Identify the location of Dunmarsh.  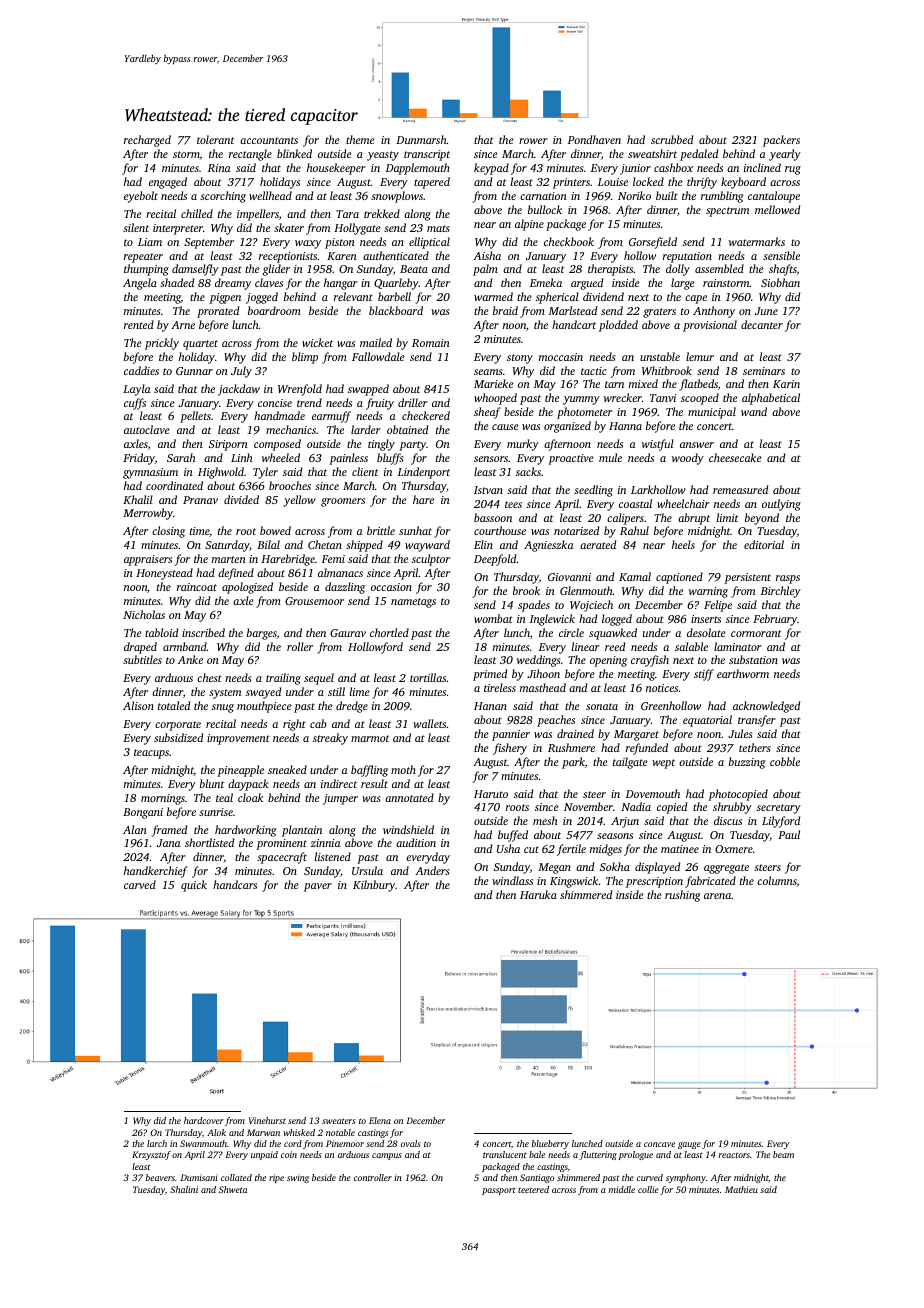
(421, 139).
